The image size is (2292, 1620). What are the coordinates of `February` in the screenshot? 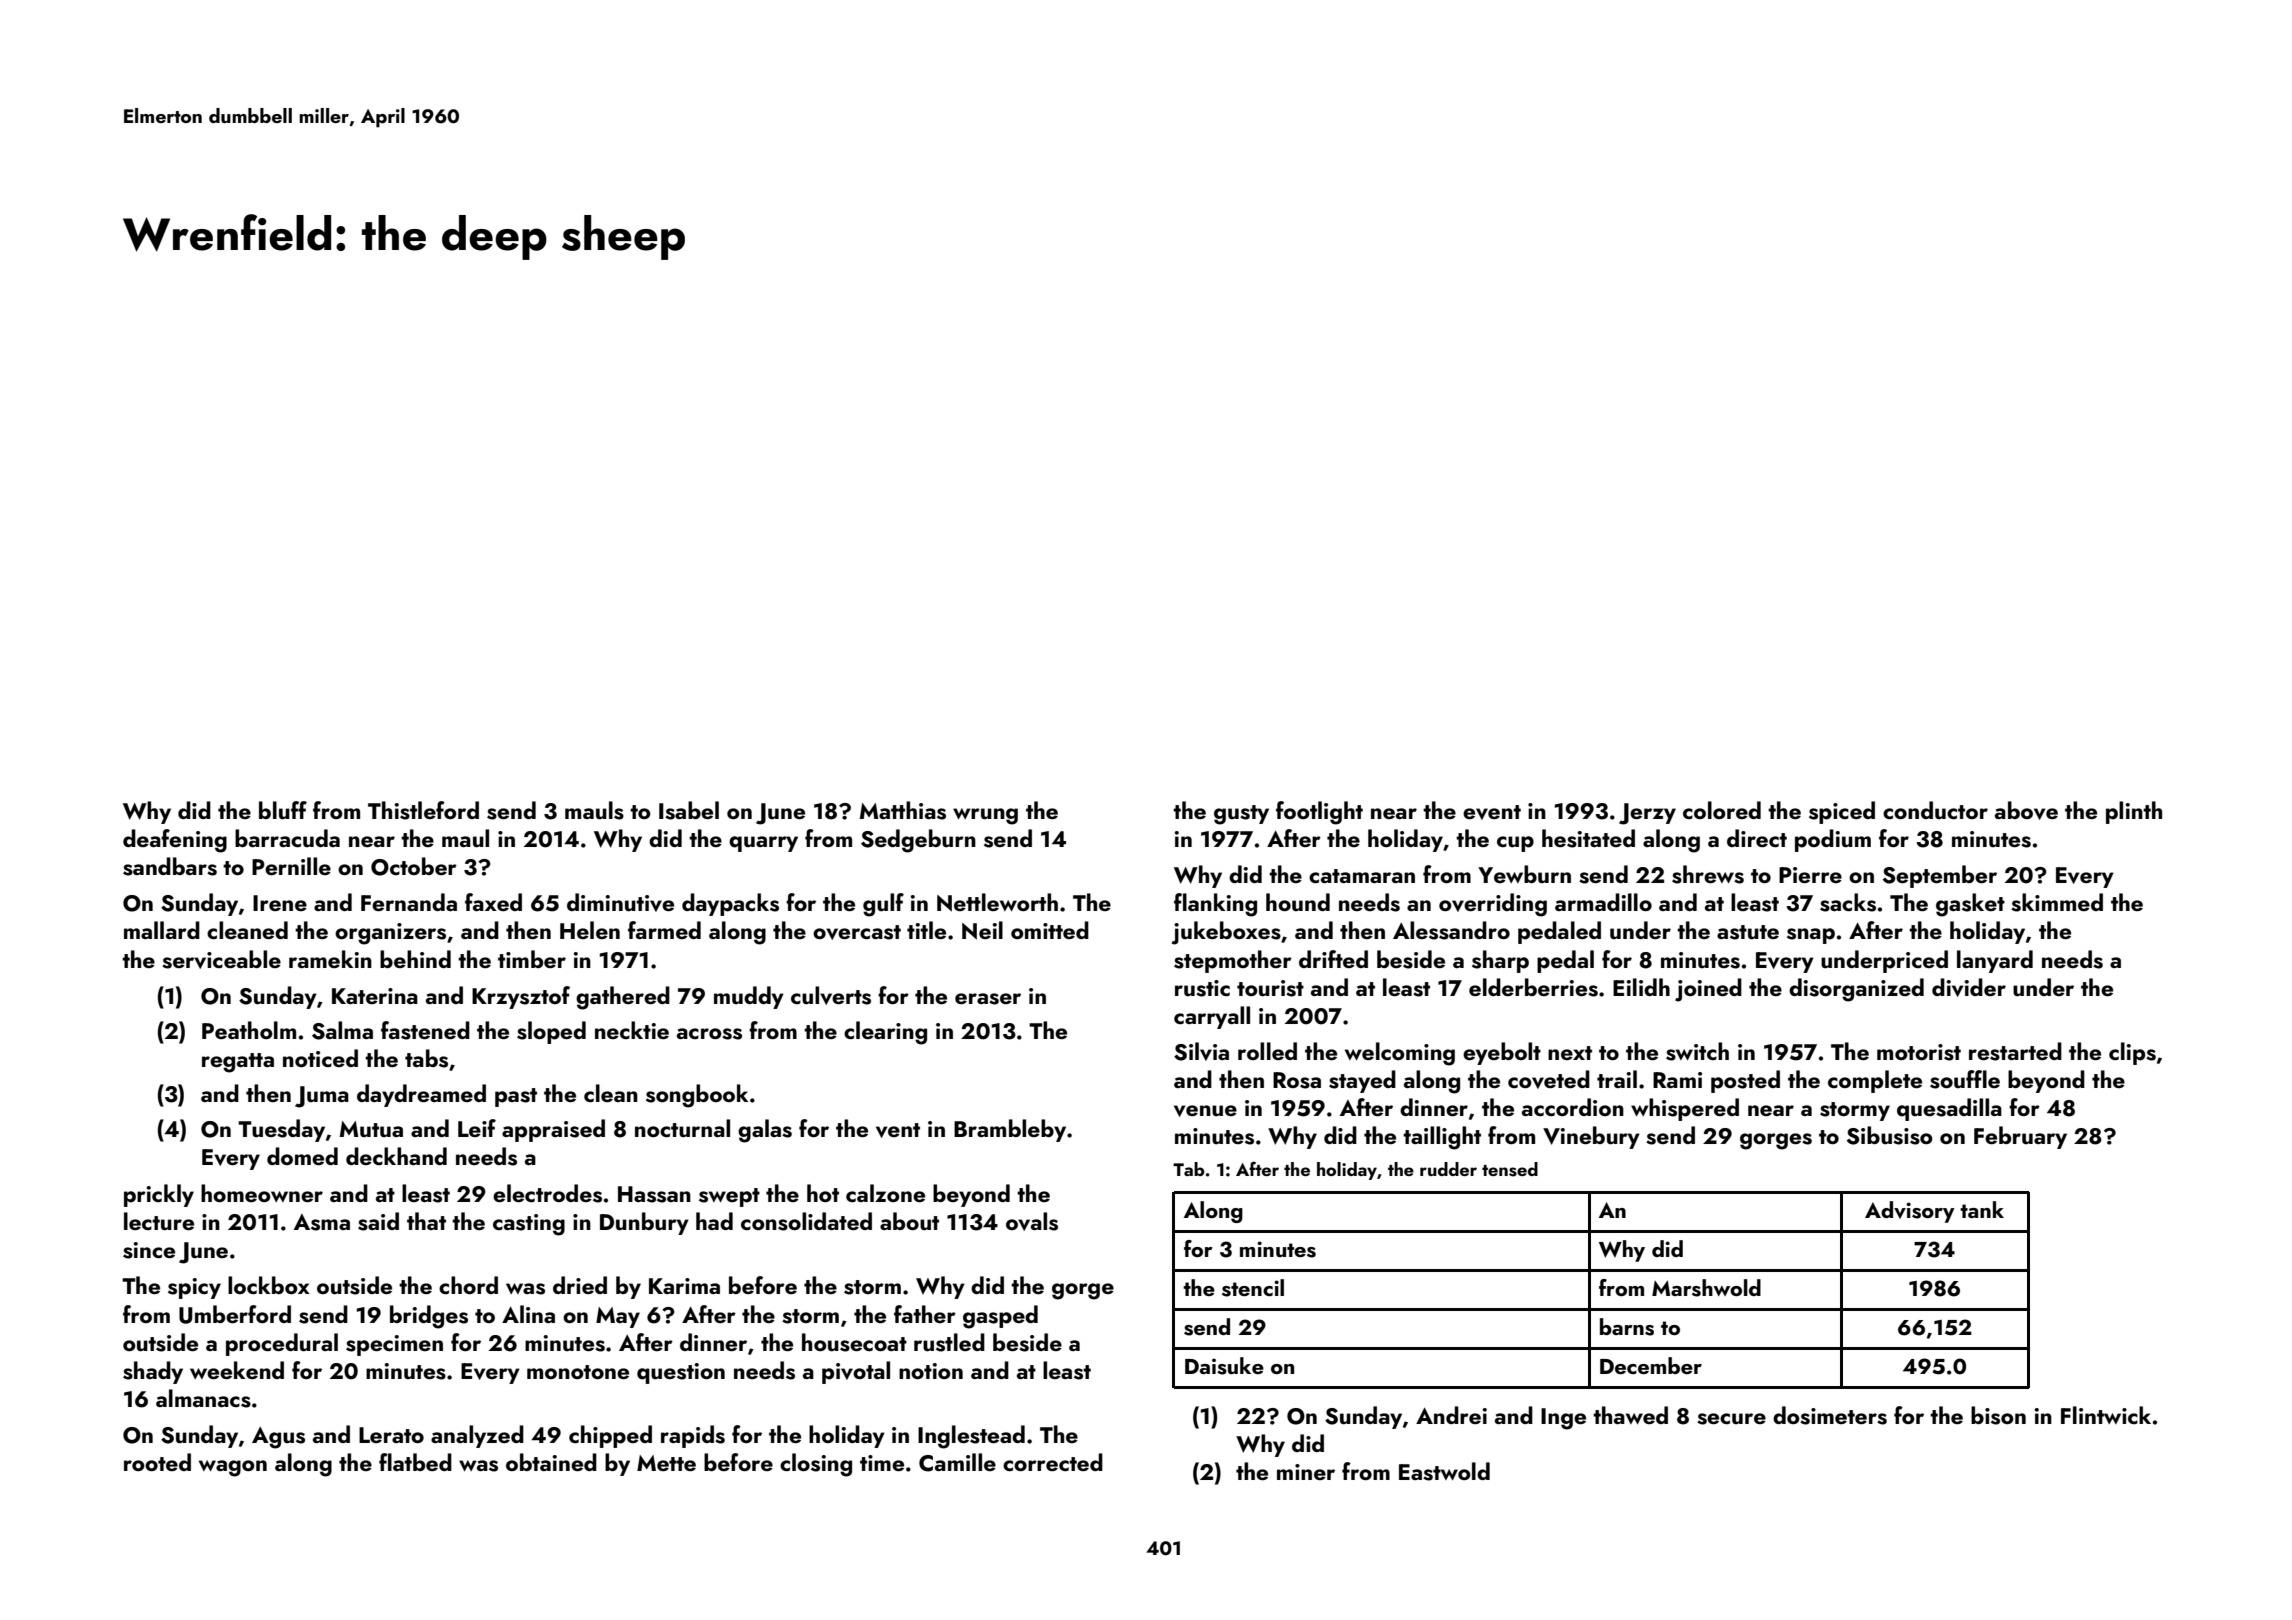 It's located at (2020, 1137).
